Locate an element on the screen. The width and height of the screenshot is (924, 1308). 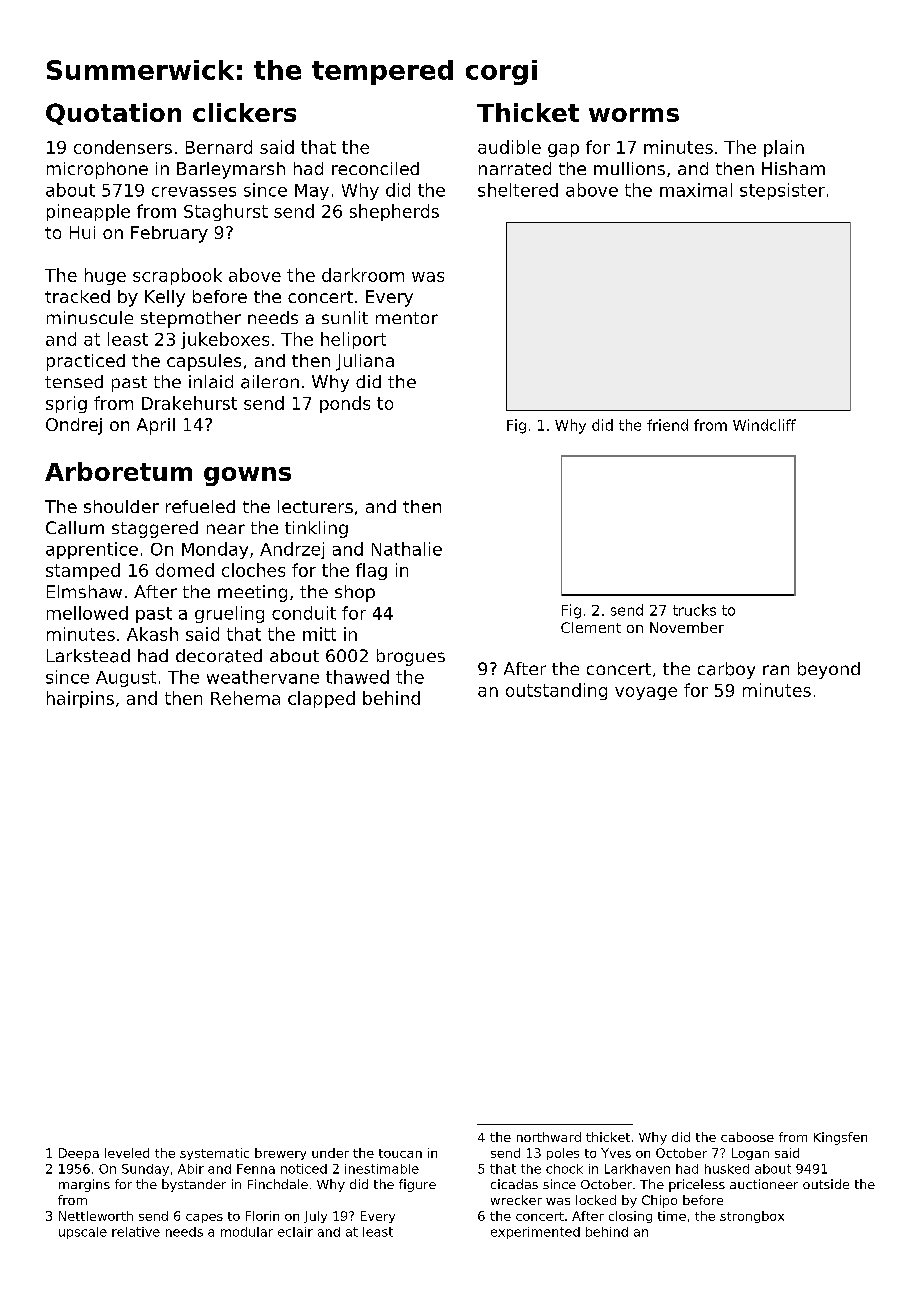
voyage is located at coordinates (646, 693).
